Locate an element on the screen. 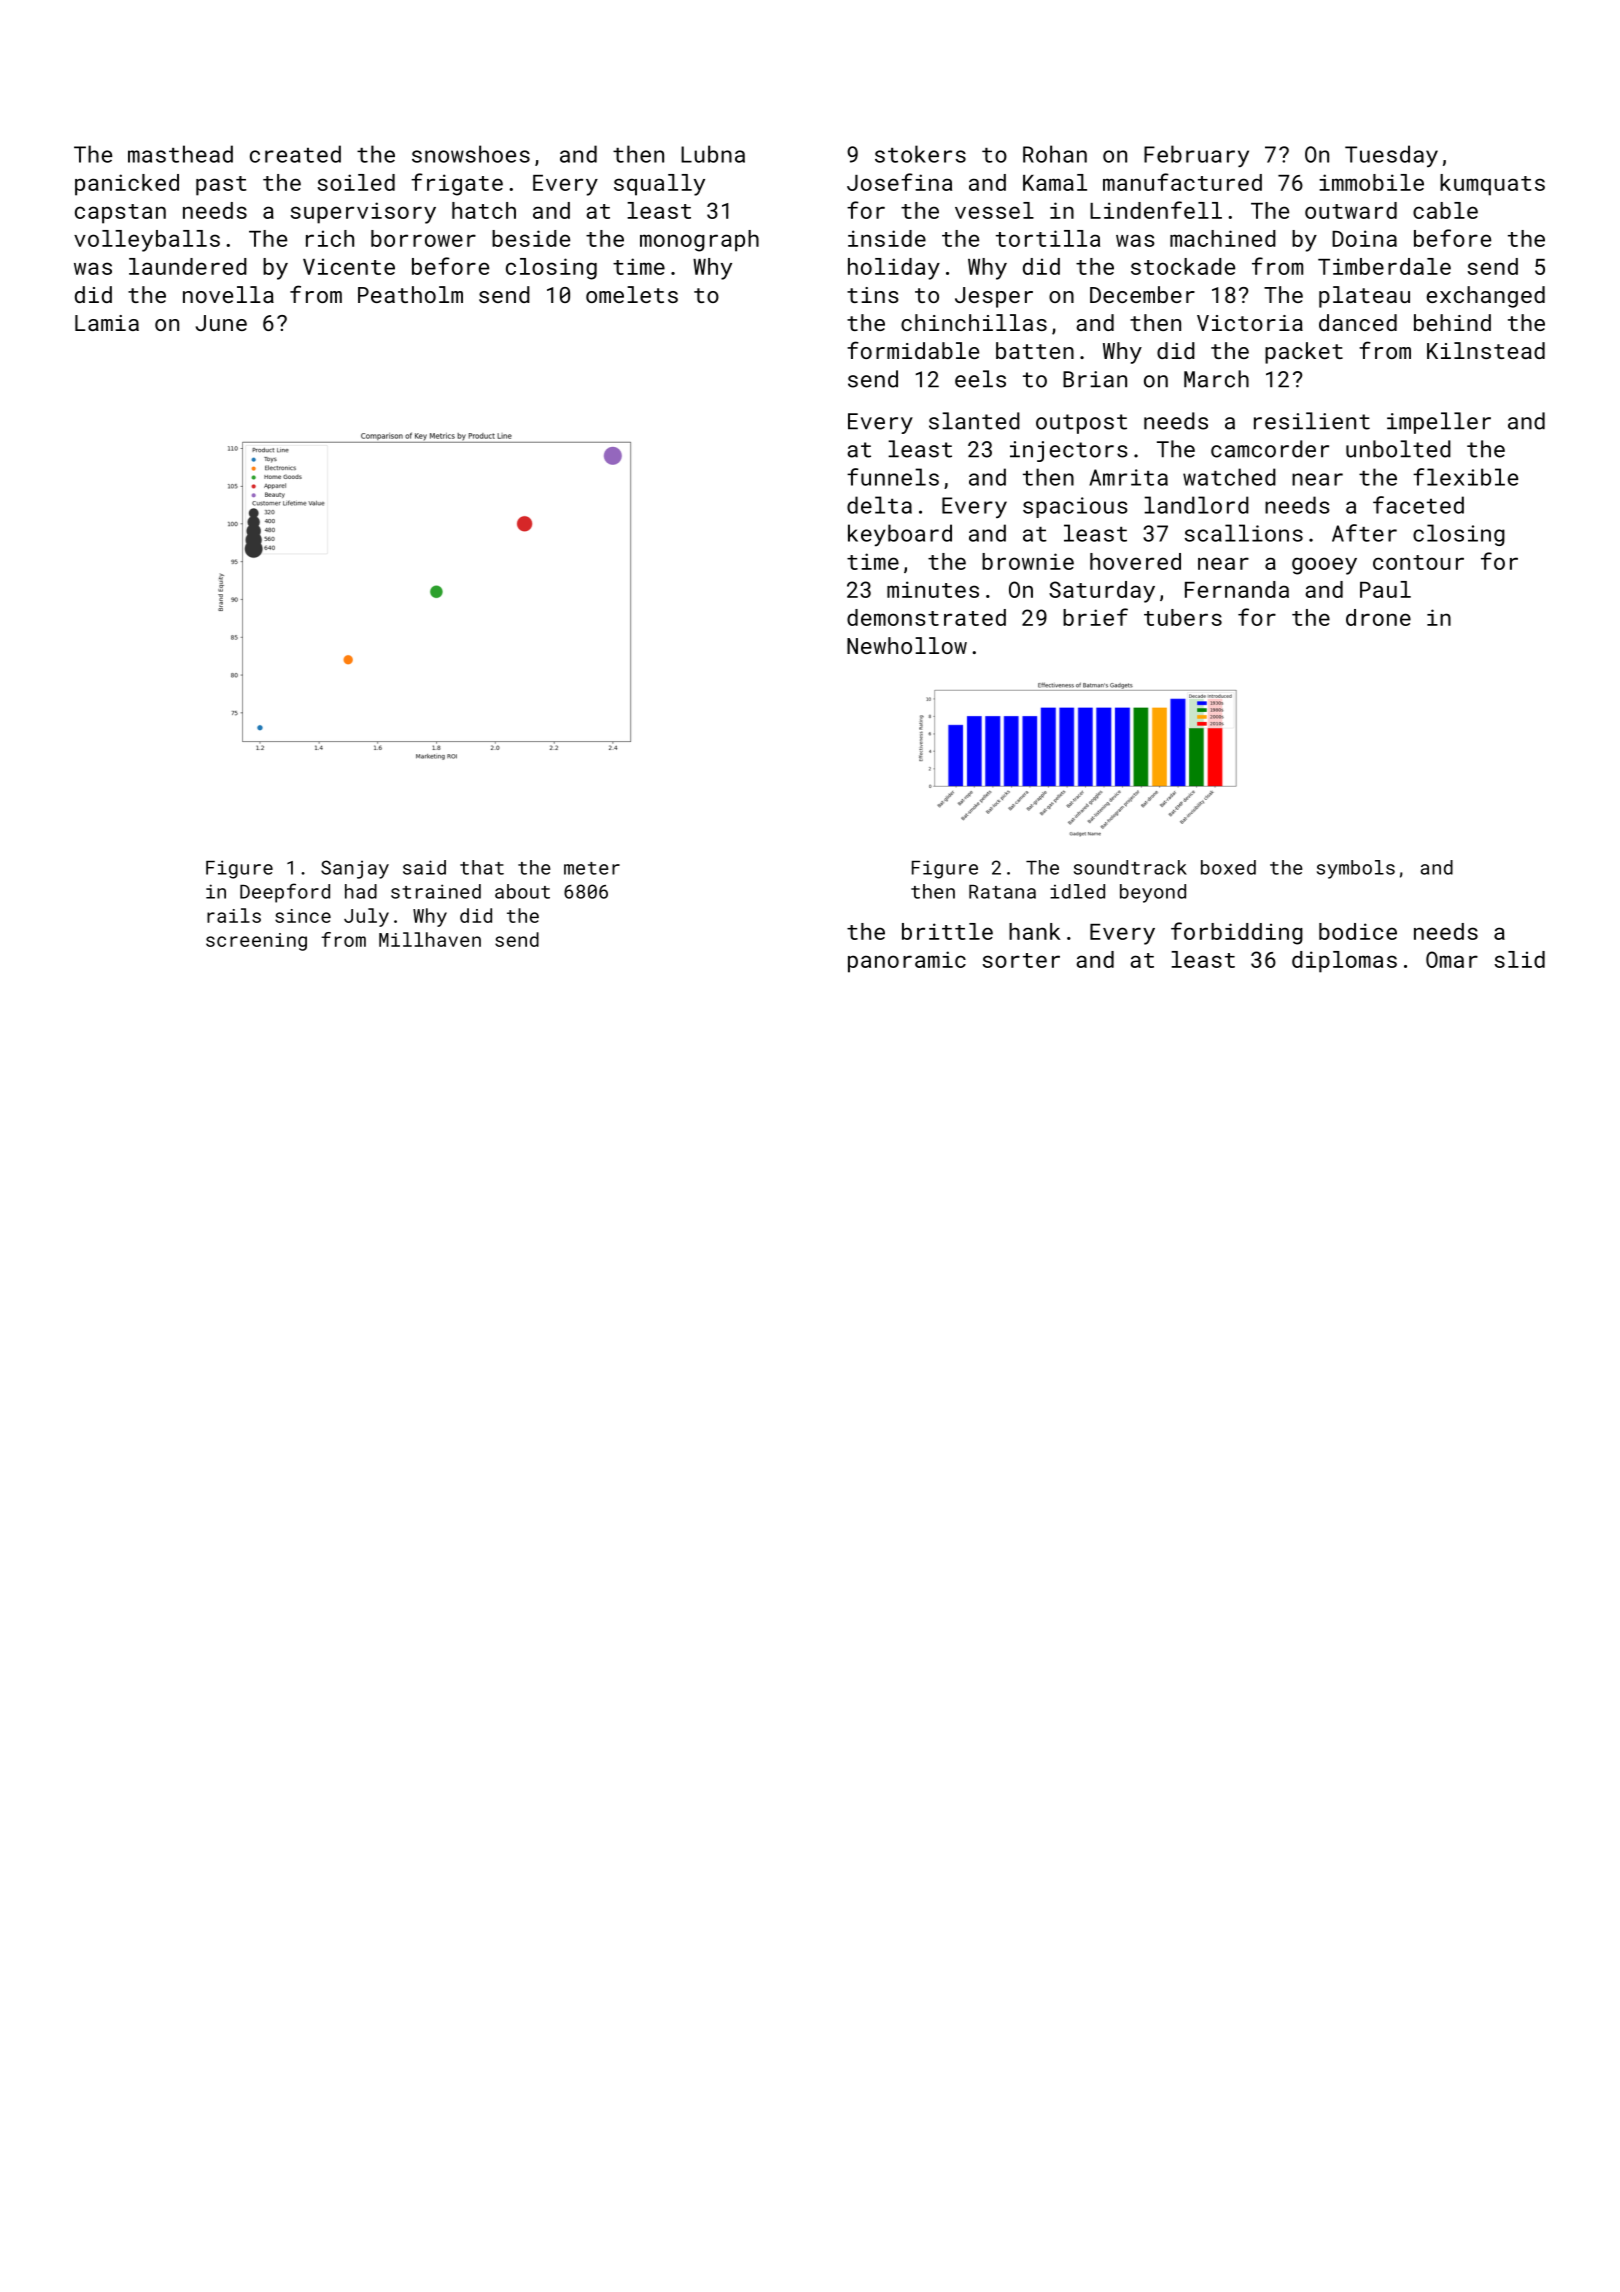 This screenshot has width=1620, height=2292. Omar is located at coordinates (1452, 959).
